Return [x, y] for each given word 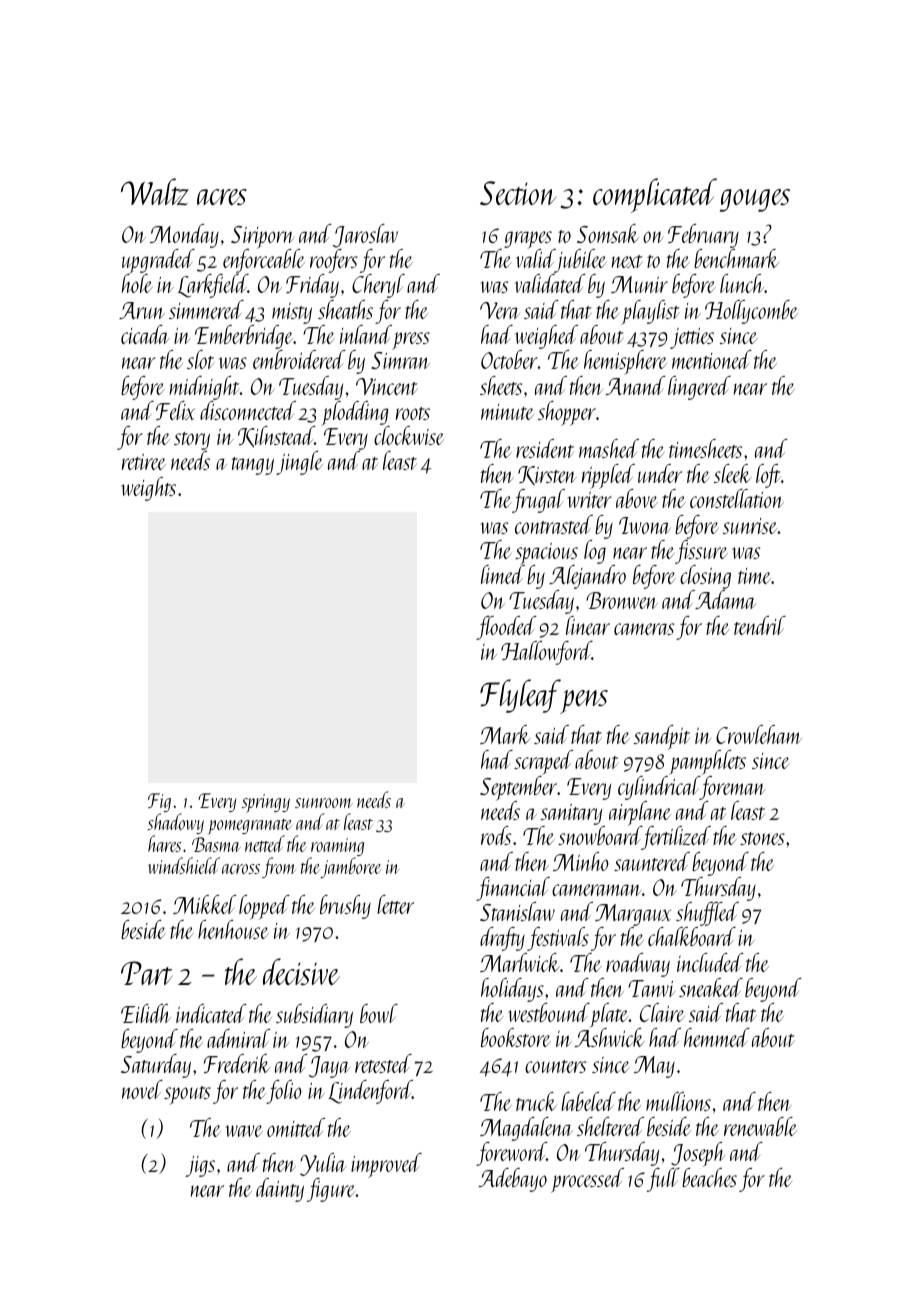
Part [147, 973]
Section [518, 193]
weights [148, 489]
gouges [755, 200]
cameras [644, 629]
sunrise [750, 526]
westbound [549, 1012]
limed [503, 574]
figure [331, 1190]
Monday [184, 236]
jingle [299, 463]
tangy [253, 466]
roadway [638, 965]
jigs [200, 1166]
